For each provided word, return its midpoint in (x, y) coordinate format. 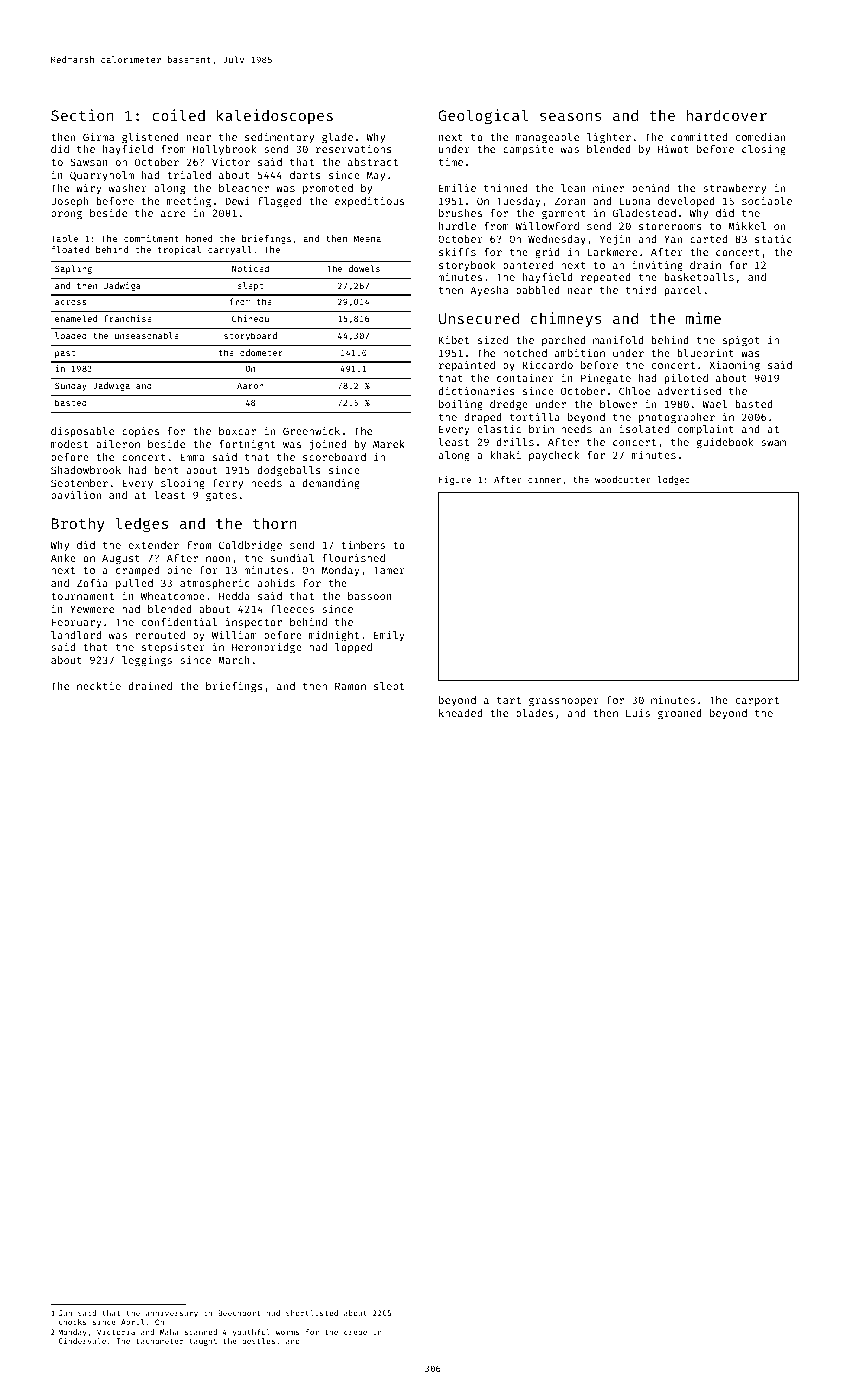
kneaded (460, 713)
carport (757, 701)
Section (82, 115)
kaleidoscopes (275, 116)
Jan (65, 1313)
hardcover (727, 115)
